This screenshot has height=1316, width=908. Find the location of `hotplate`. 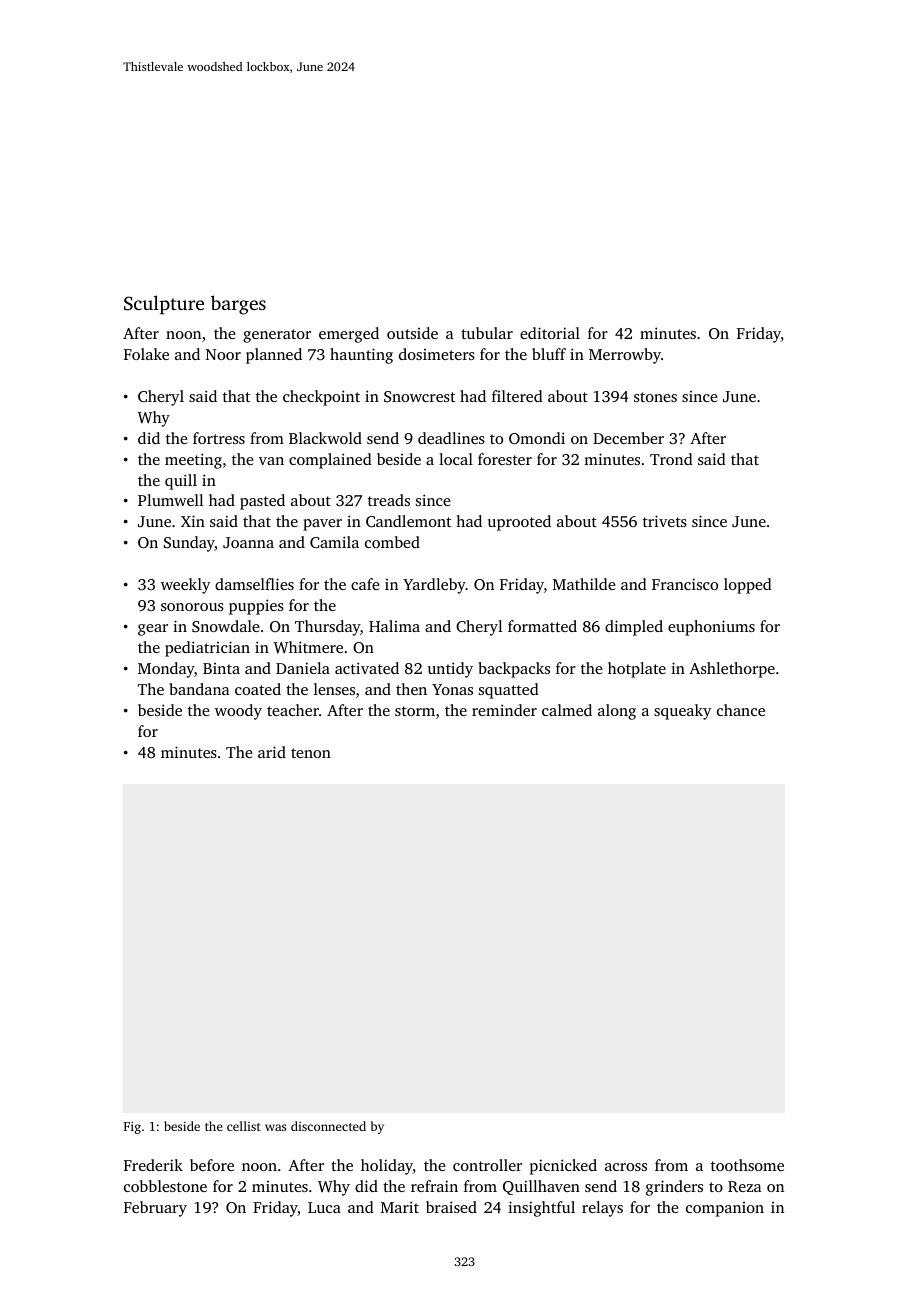

hotplate is located at coordinates (637, 670).
